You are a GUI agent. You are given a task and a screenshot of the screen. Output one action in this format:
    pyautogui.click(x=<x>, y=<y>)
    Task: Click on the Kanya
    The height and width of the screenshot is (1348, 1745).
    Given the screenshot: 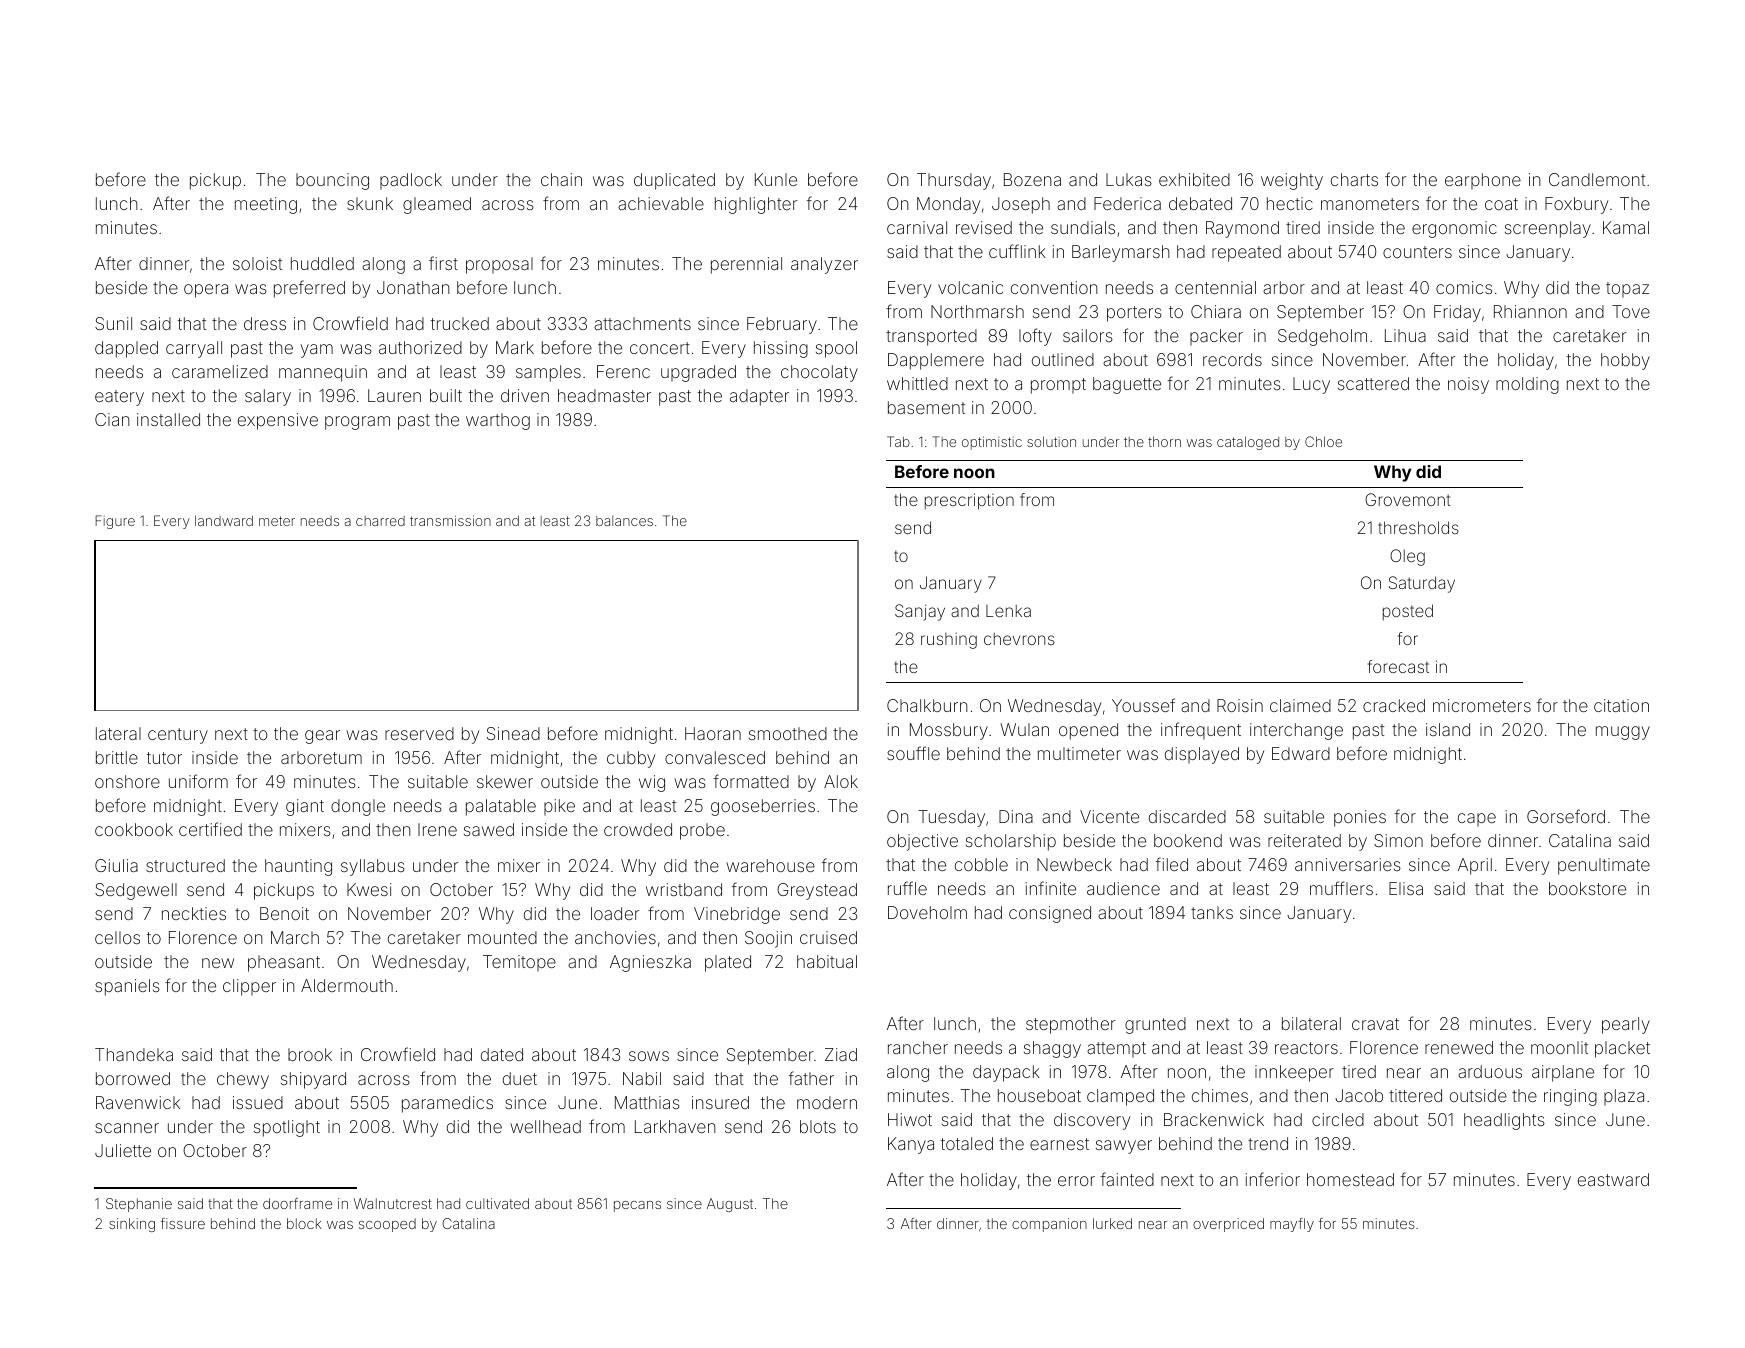 What is the action you would take?
    pyautogui.click(x=911, y=1145)
